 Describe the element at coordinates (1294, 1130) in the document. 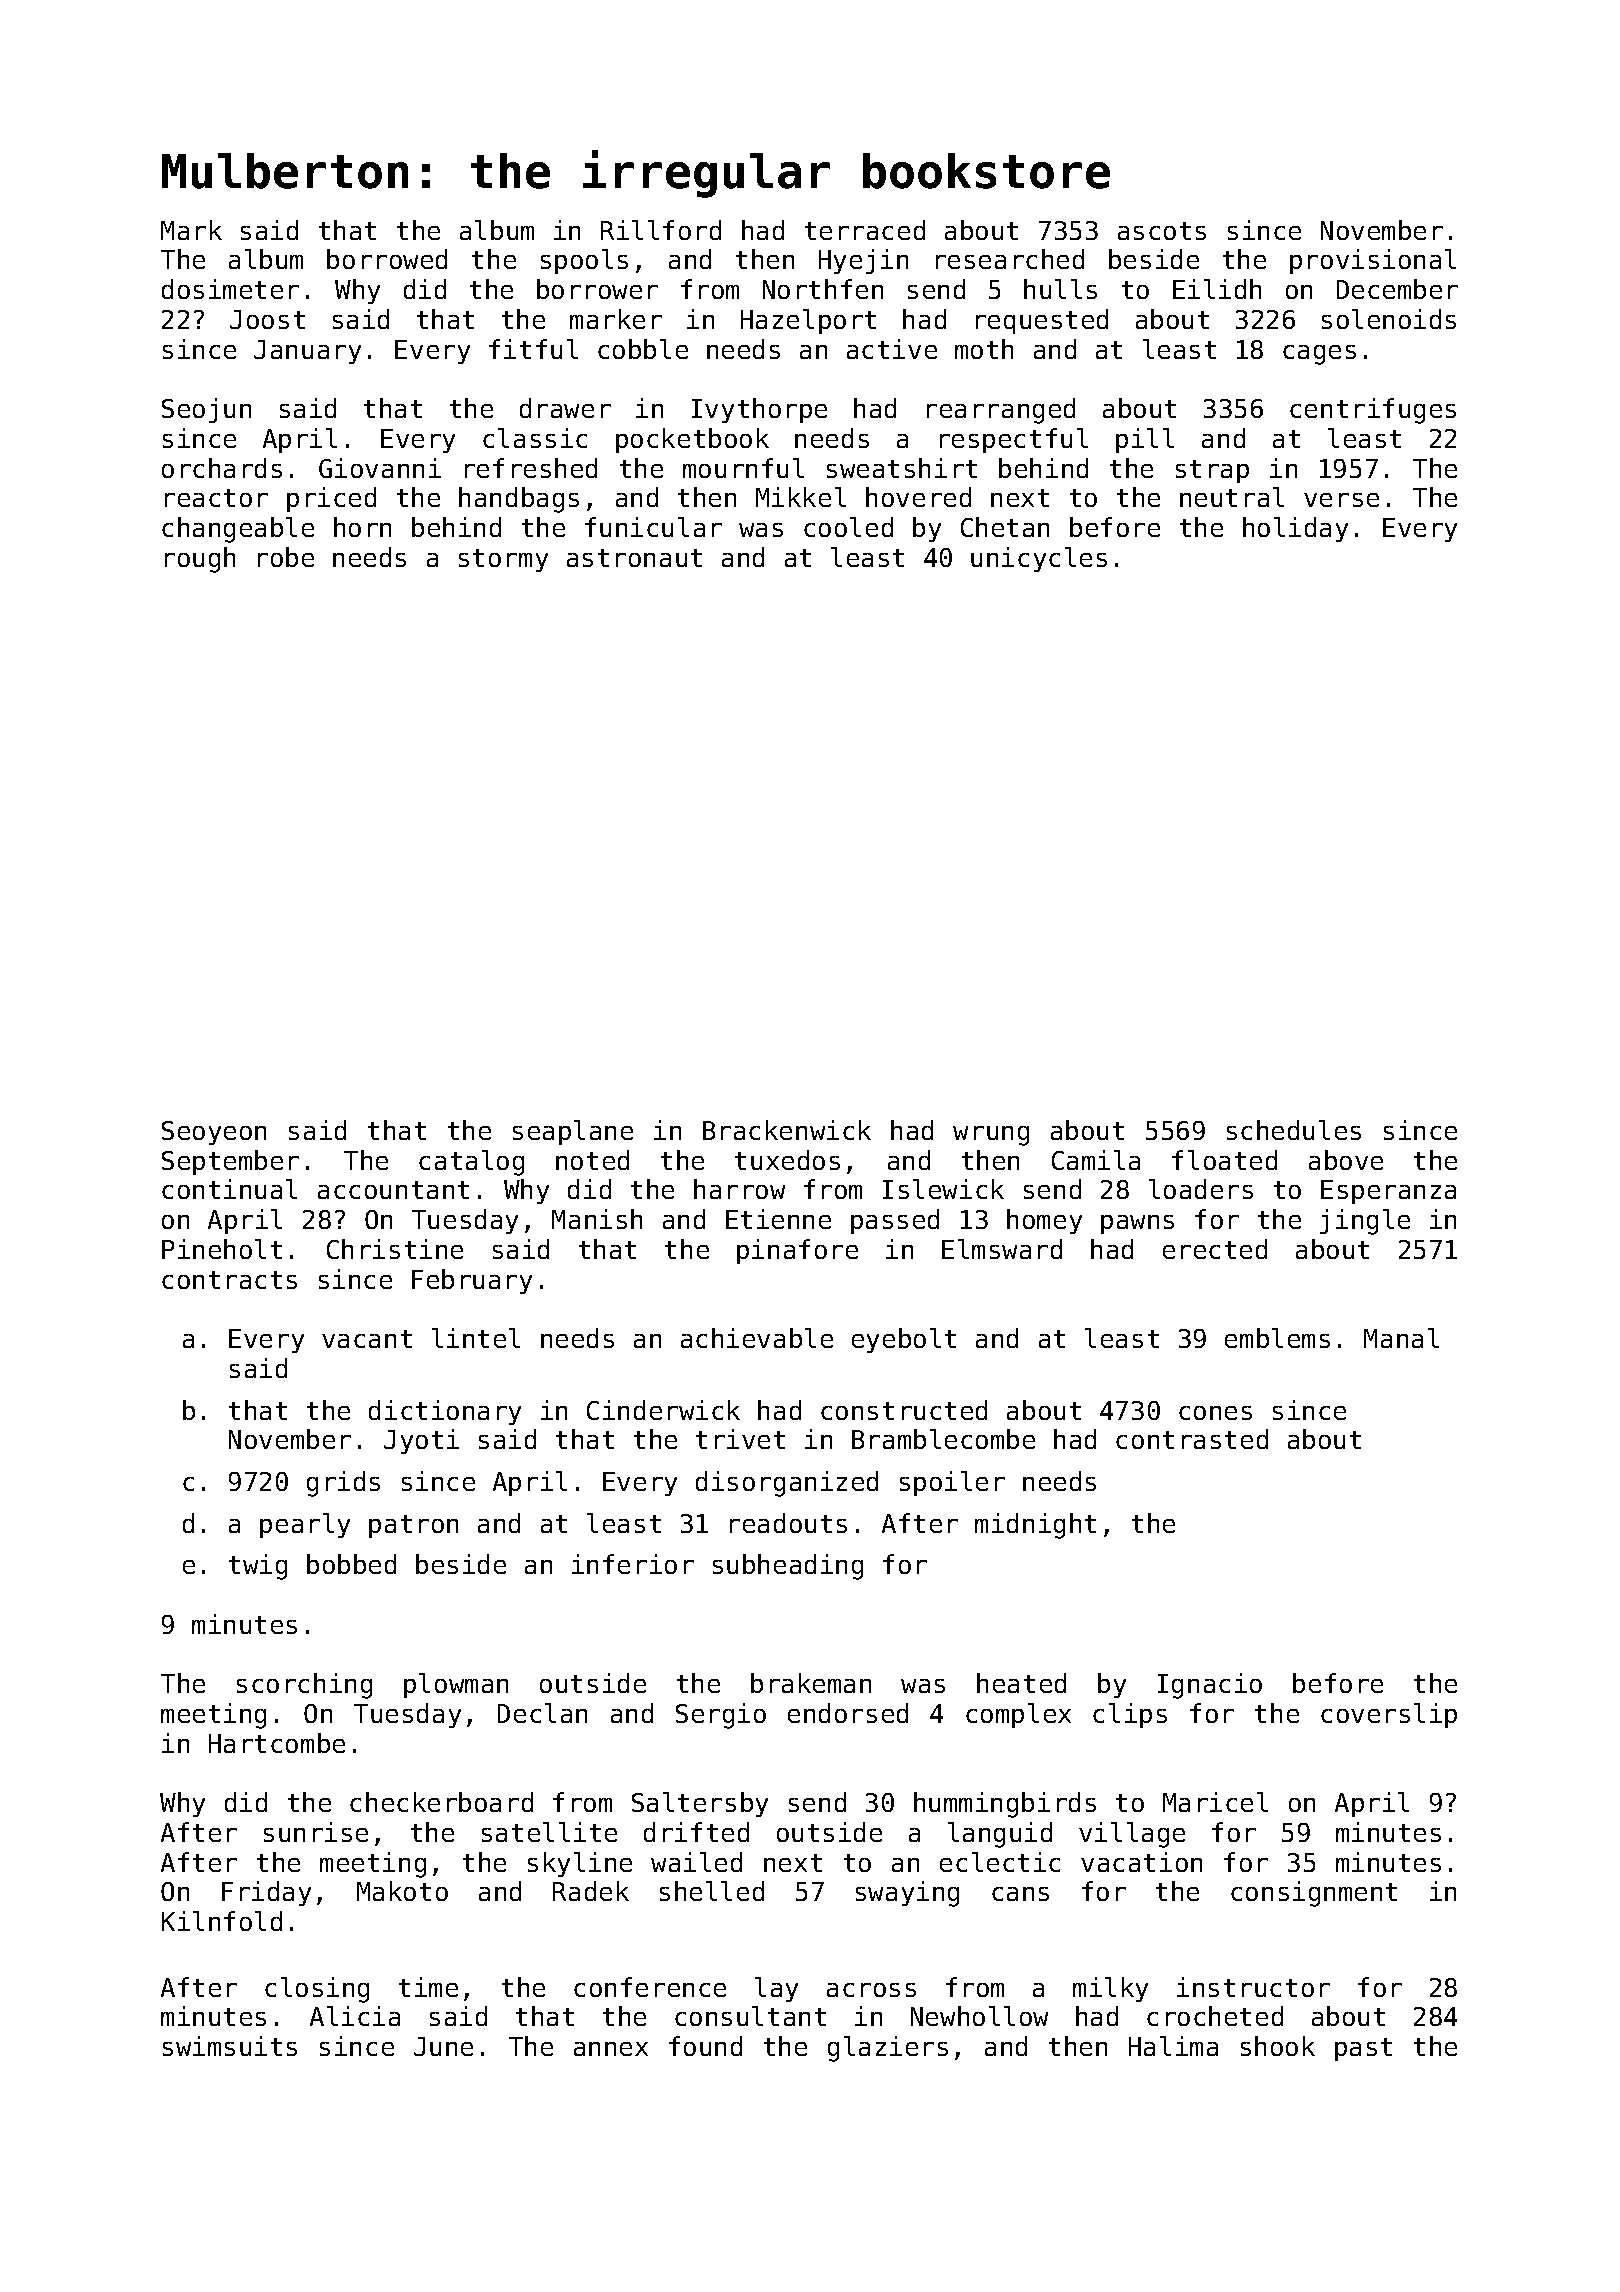

I see `schedules` at that location.
